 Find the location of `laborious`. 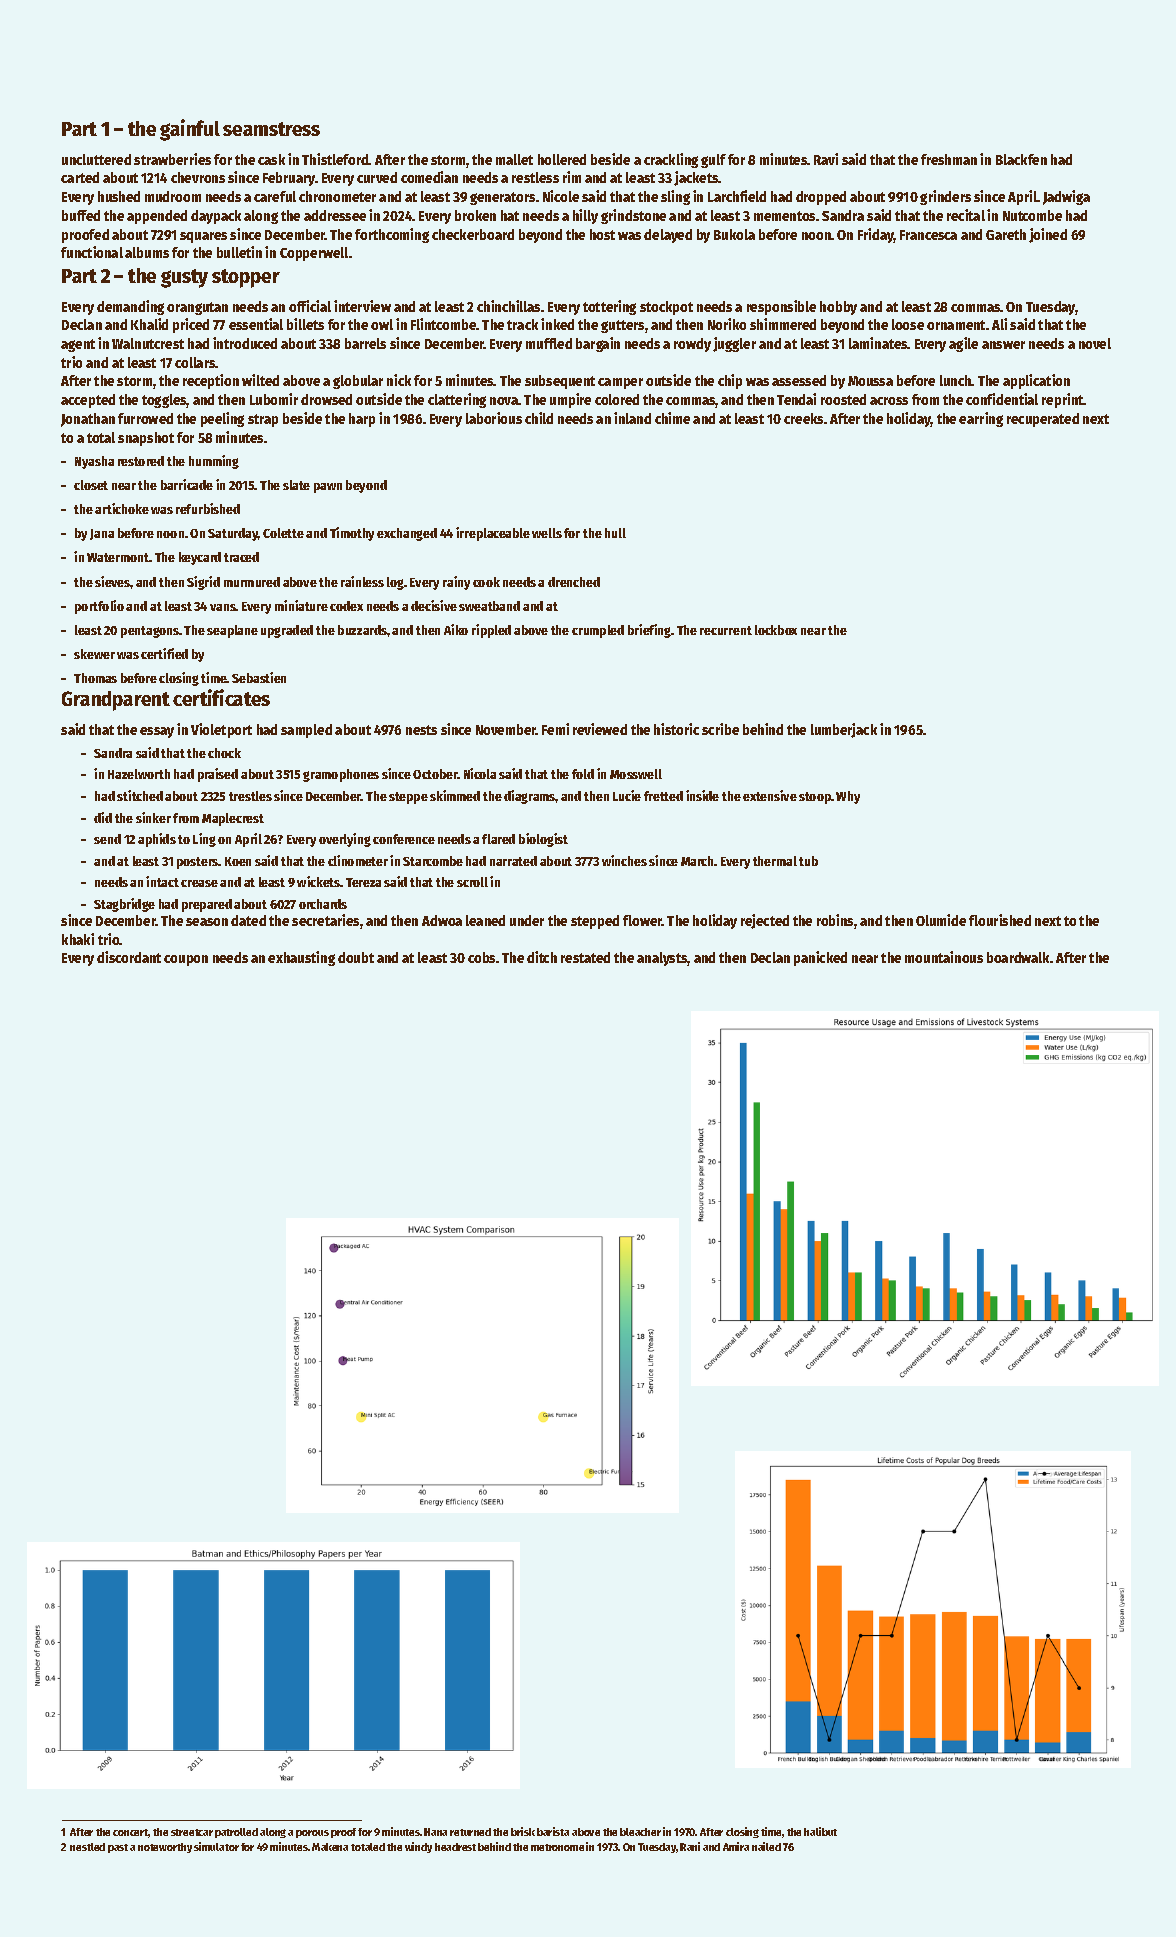

laborious is located at coordinates (494, 418).
